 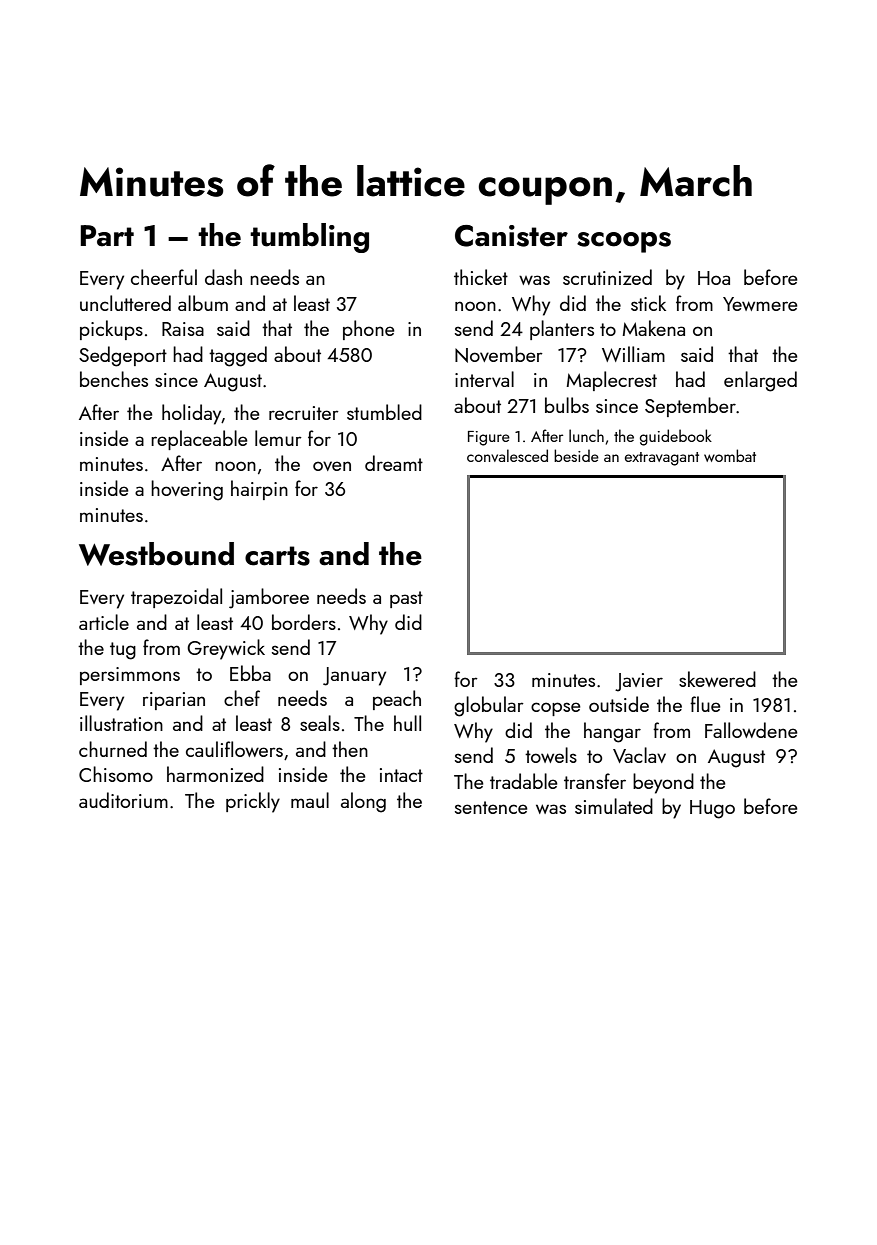 What do you see at coordinates (394, 463) in the document?
I see `dreamt` at bounding box center [394, 463].
